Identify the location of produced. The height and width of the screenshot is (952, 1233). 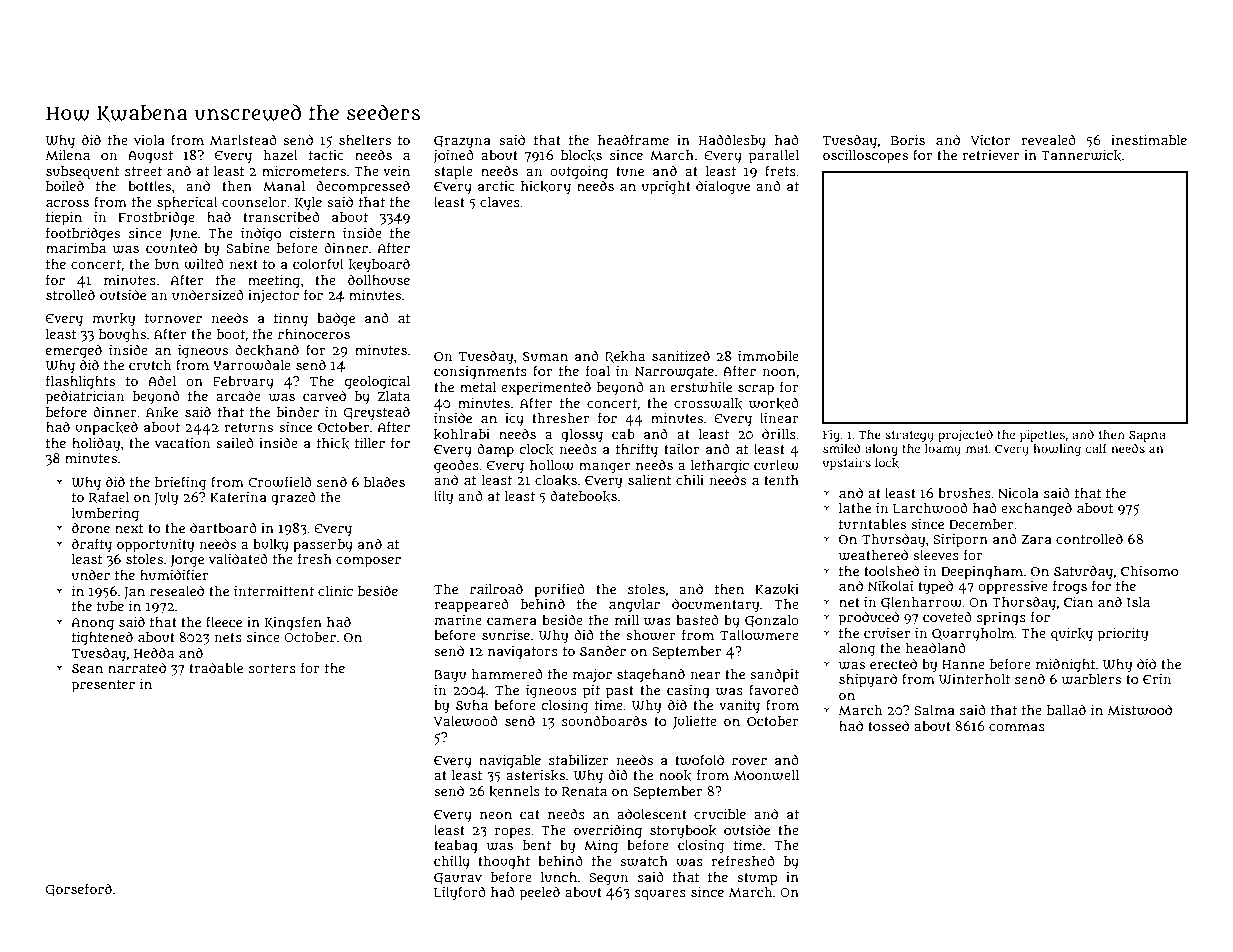
(869, 618).
